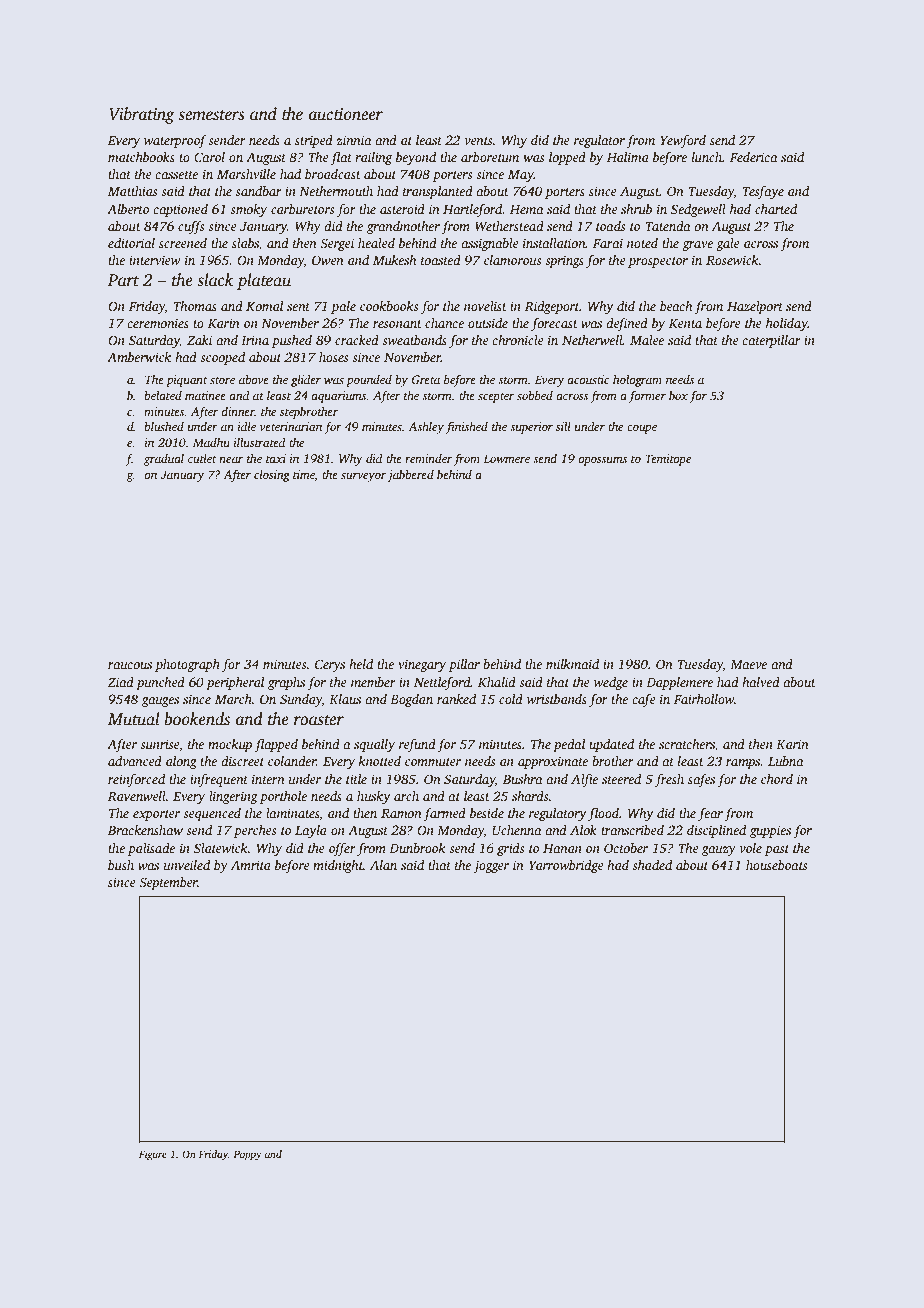 The width and height of the image is (924, 1308). I want to click on Poppy, so click(247, 1155).
